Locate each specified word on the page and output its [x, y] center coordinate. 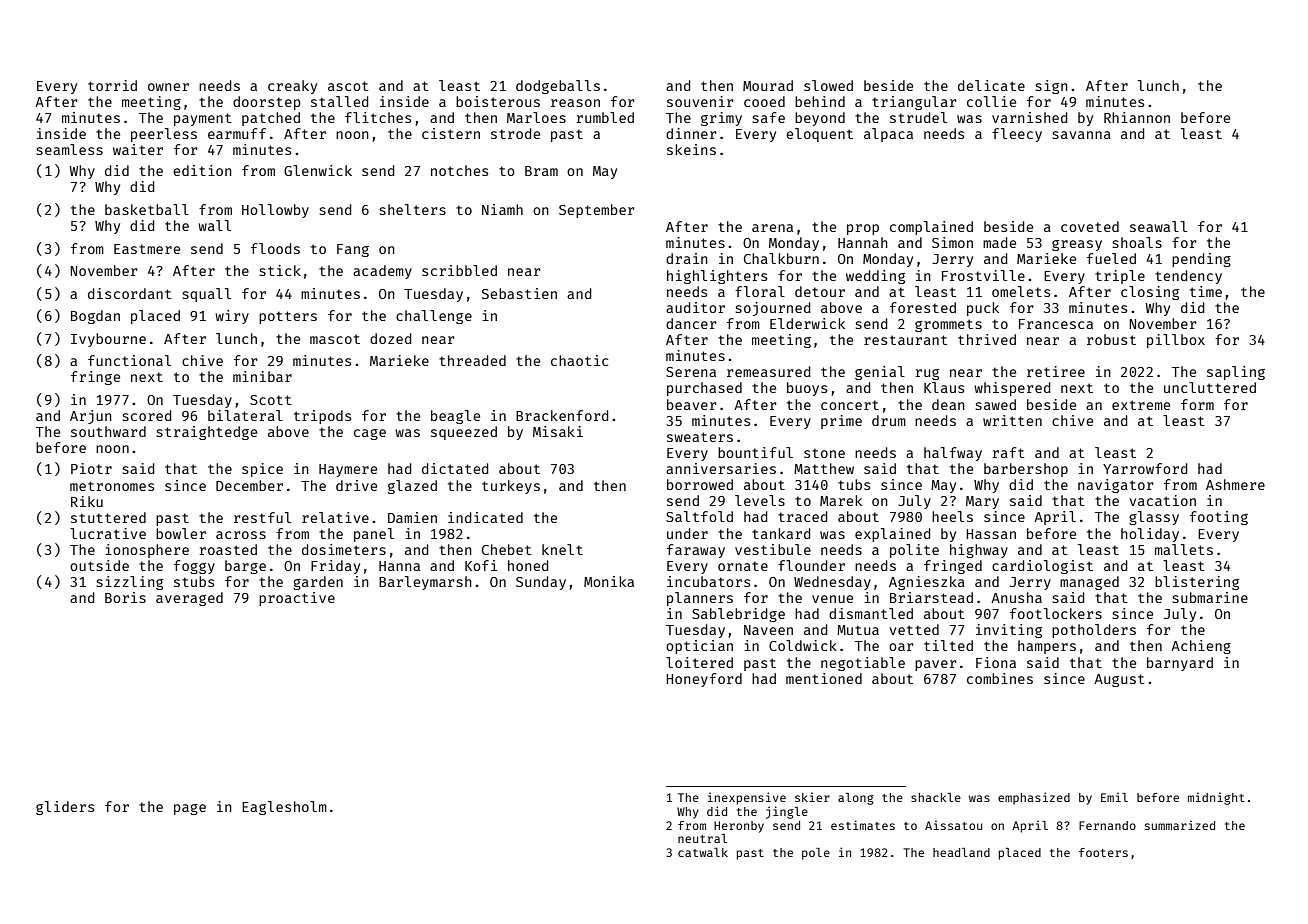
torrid [112, 85]
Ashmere [1235, 484]
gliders [65, 808]
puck [983, 309]
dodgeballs [558, 87]
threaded [472, 360]
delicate [991, 85]
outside [99, 565]
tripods [322, 417]
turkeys [511, 487]
